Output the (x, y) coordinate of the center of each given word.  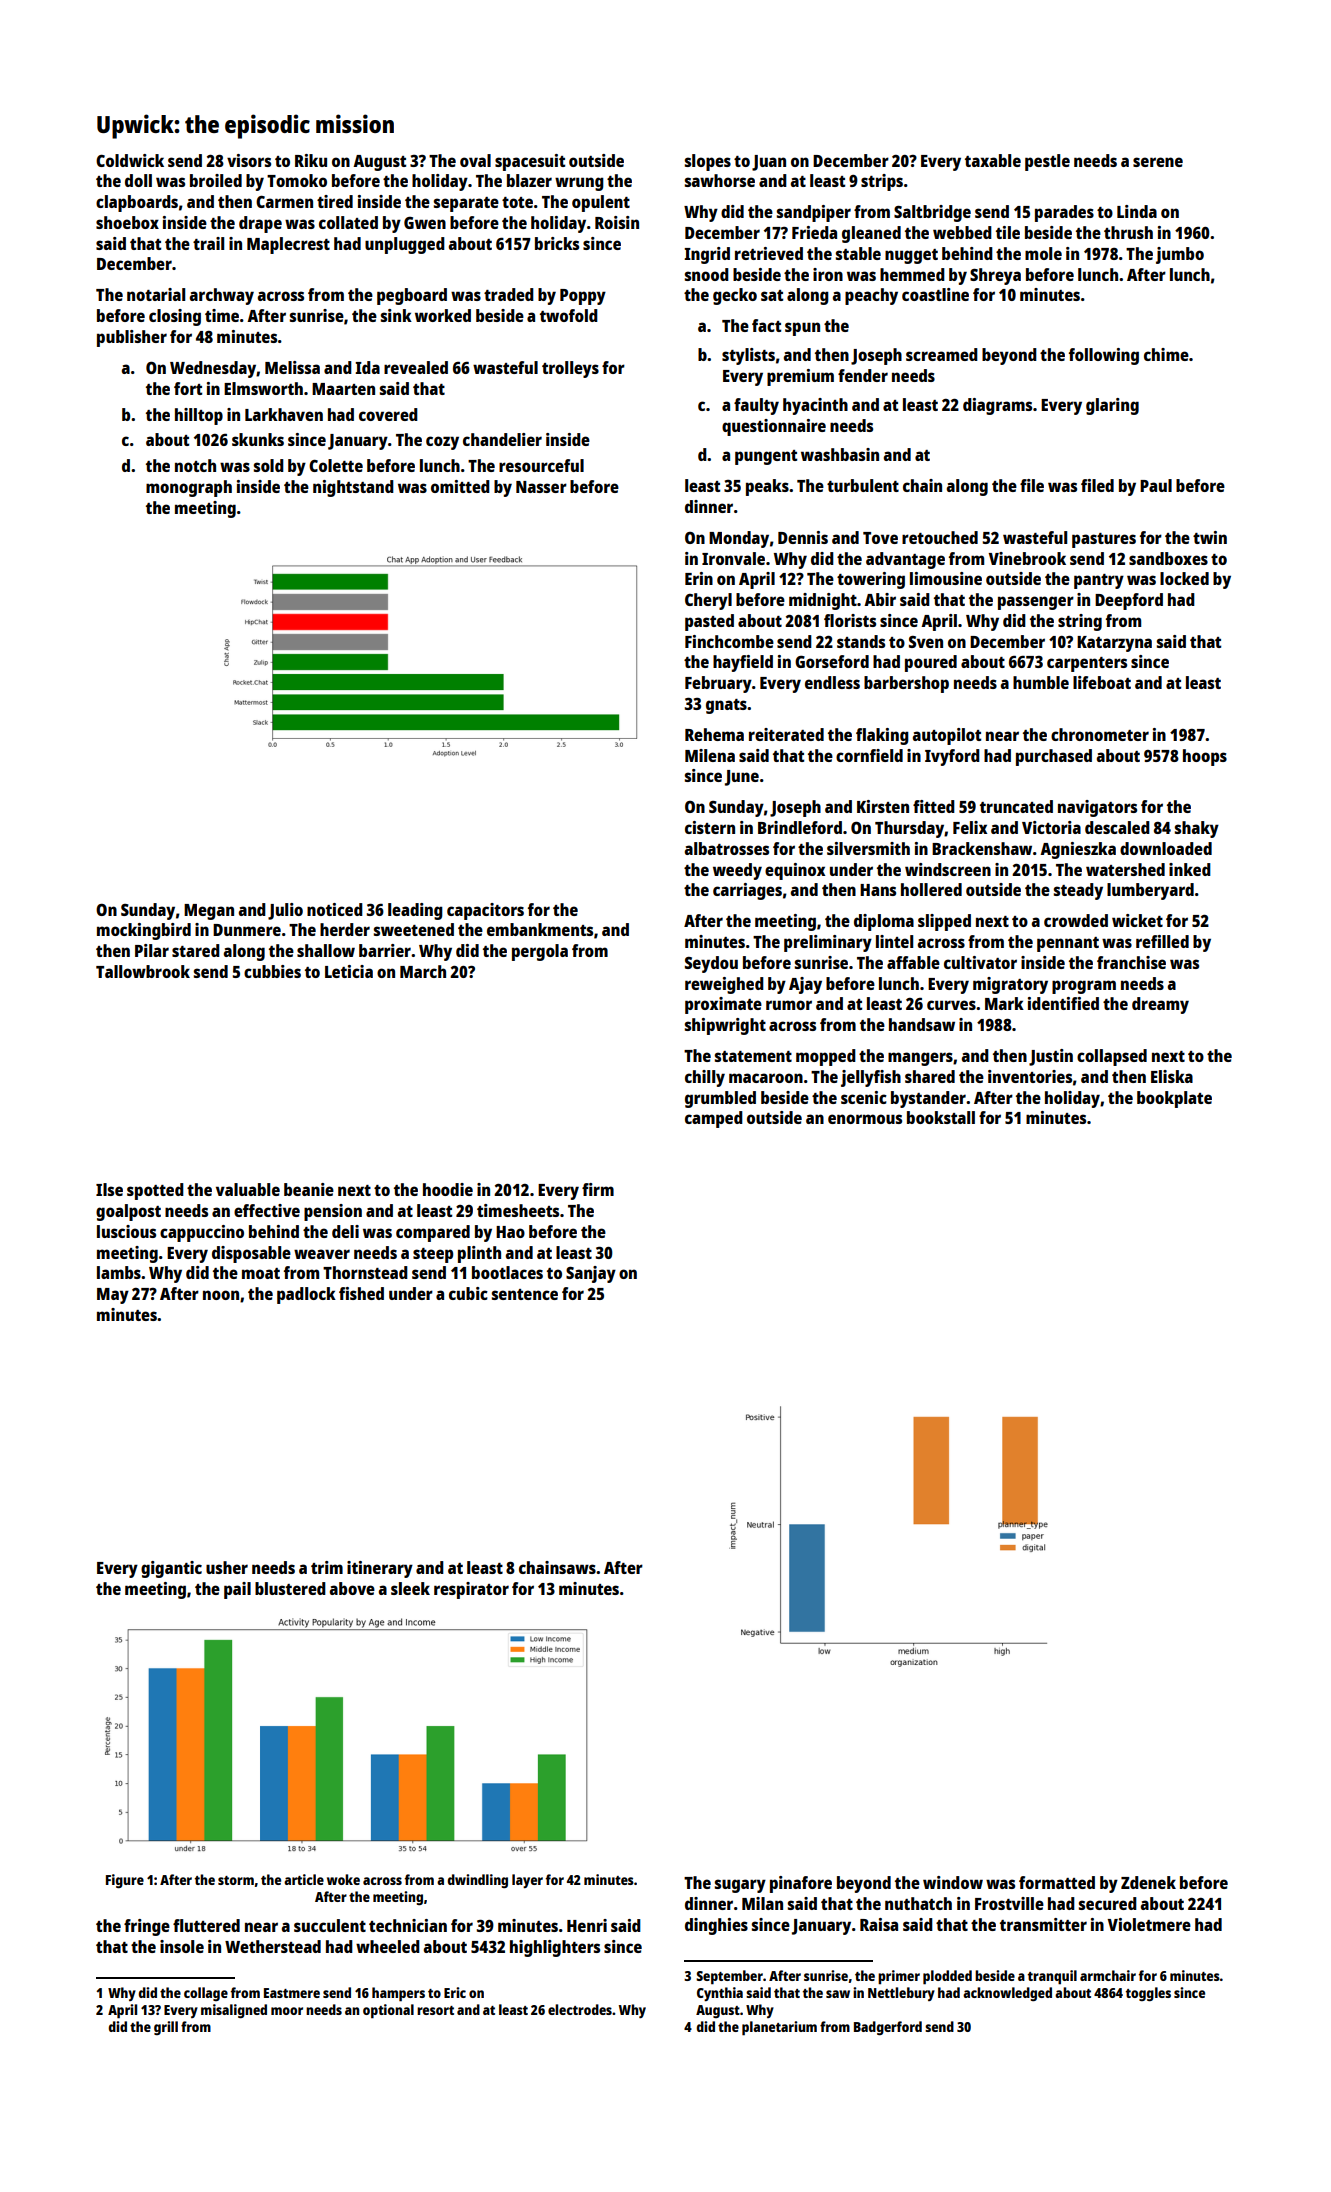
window (953, 1882)
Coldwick (130, 160)
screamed (942, 354)
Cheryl (708, 601)
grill (166, 2028)
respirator (471, 1590)
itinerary (380, 1569)
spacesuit (530, 162)
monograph (189, 488)
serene (1158, 162)
